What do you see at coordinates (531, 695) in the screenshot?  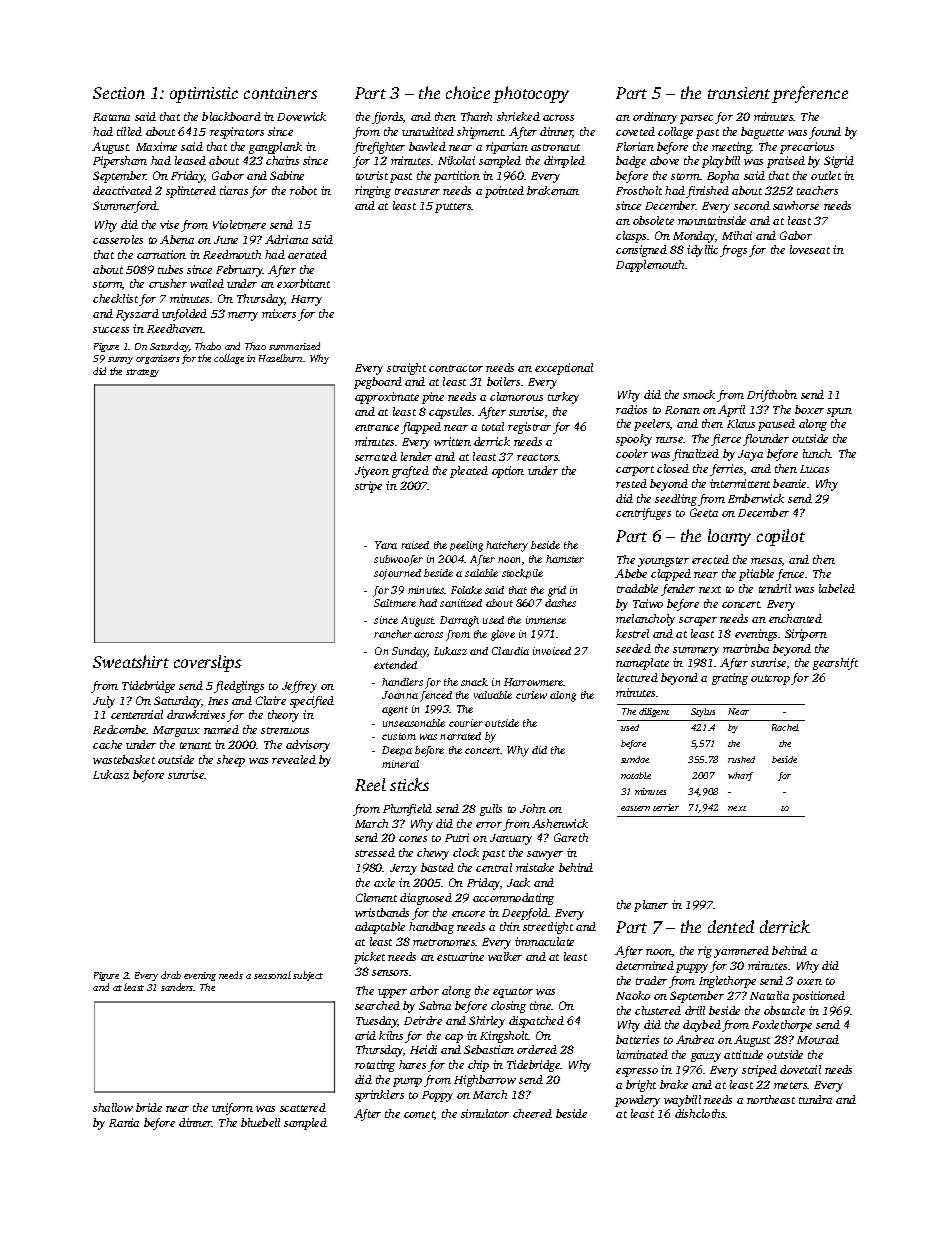 I see `curlew` at bounding box center [531, 695].
